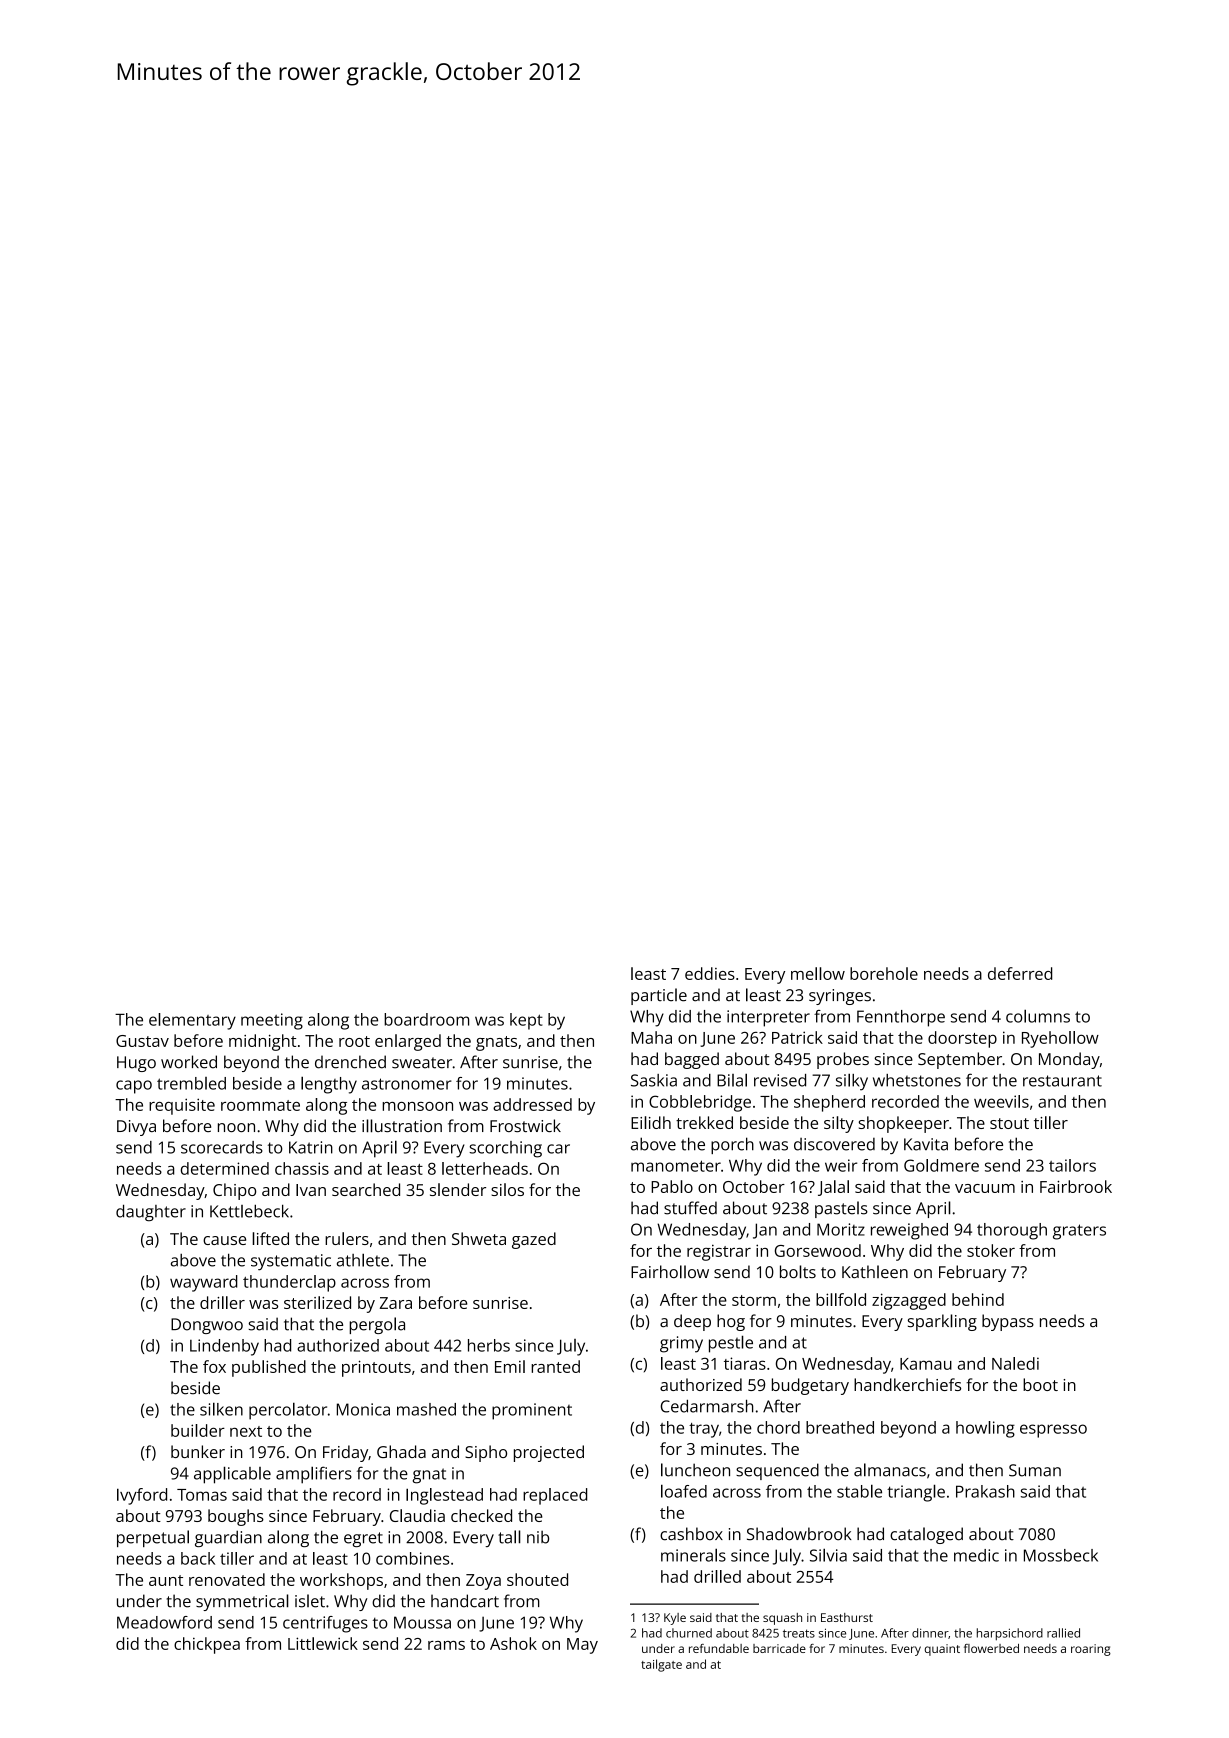 The width and height of the document is (1229, 1738). What do you see at coordinates (670, 1272) in the document?
I see `Fairhollow` at bounding box center [670, 1272].
